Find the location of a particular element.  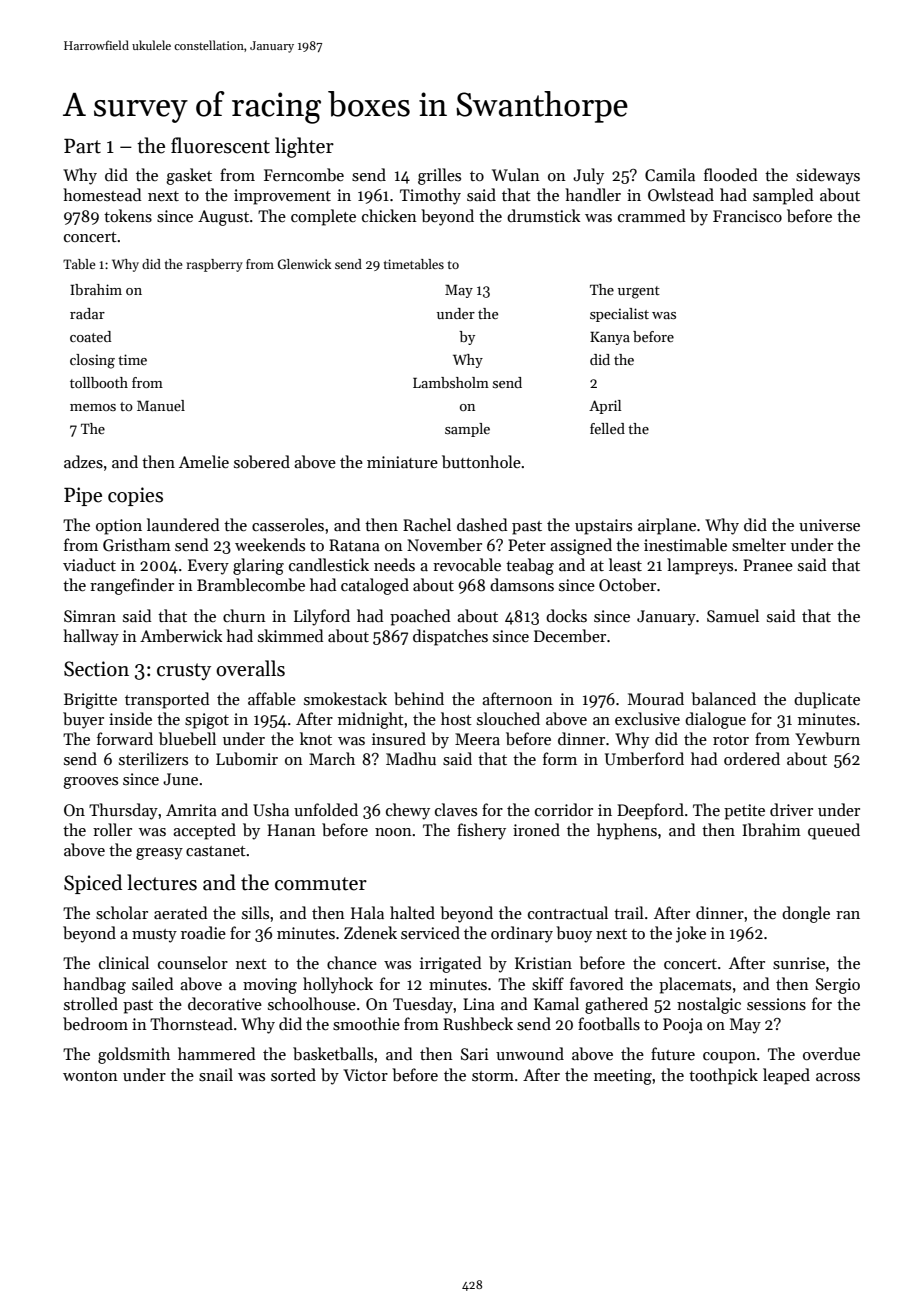

Camila is located at coordinates (670, 174).
